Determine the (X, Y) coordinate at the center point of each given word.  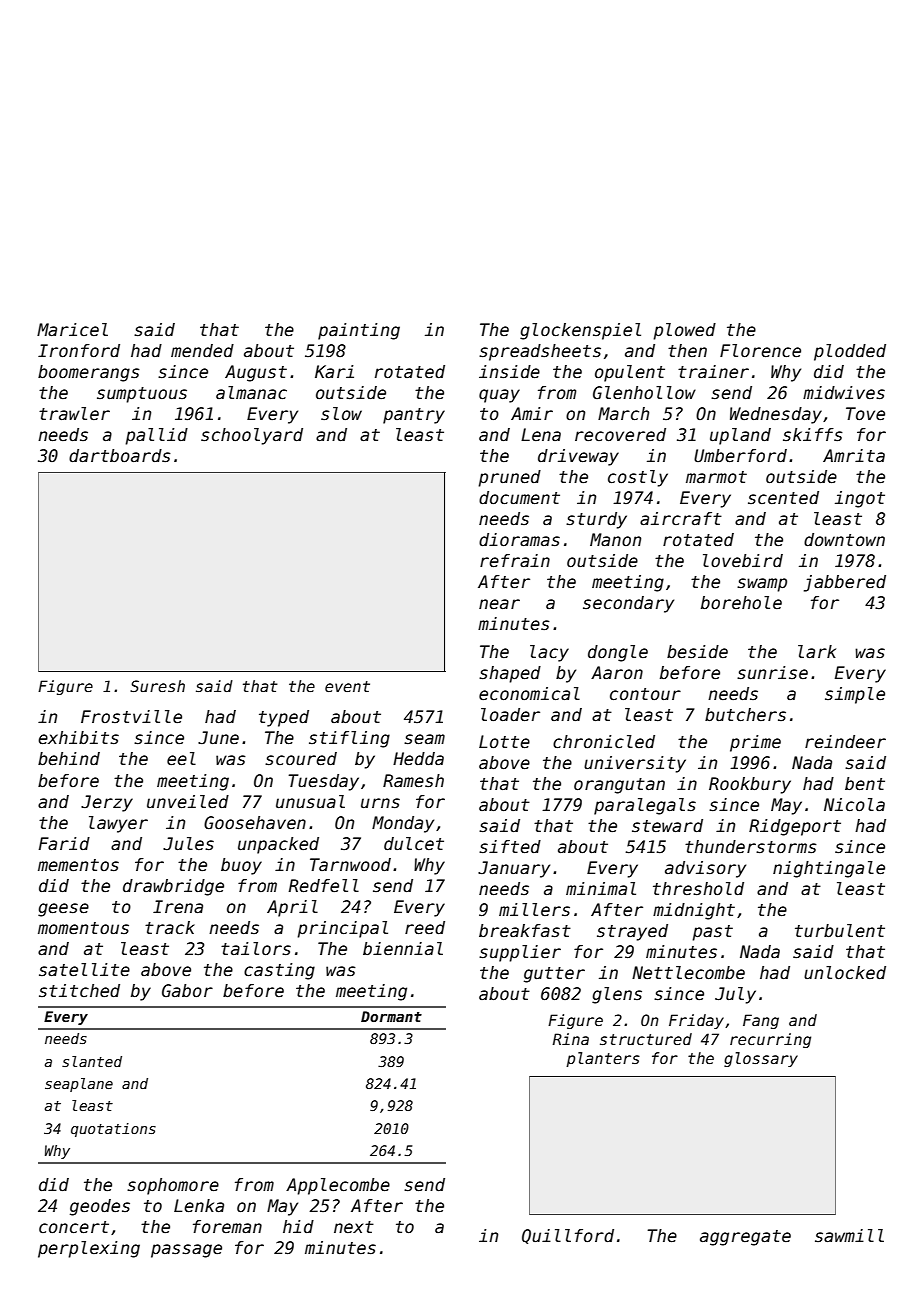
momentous (83, 928)
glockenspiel (580, 331)
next (354, 1227)
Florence (760, 351)
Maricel (72, 330)
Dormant (391, 1016)
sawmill (849, 1236)
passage (186, 1251)
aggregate (745, 1238)
